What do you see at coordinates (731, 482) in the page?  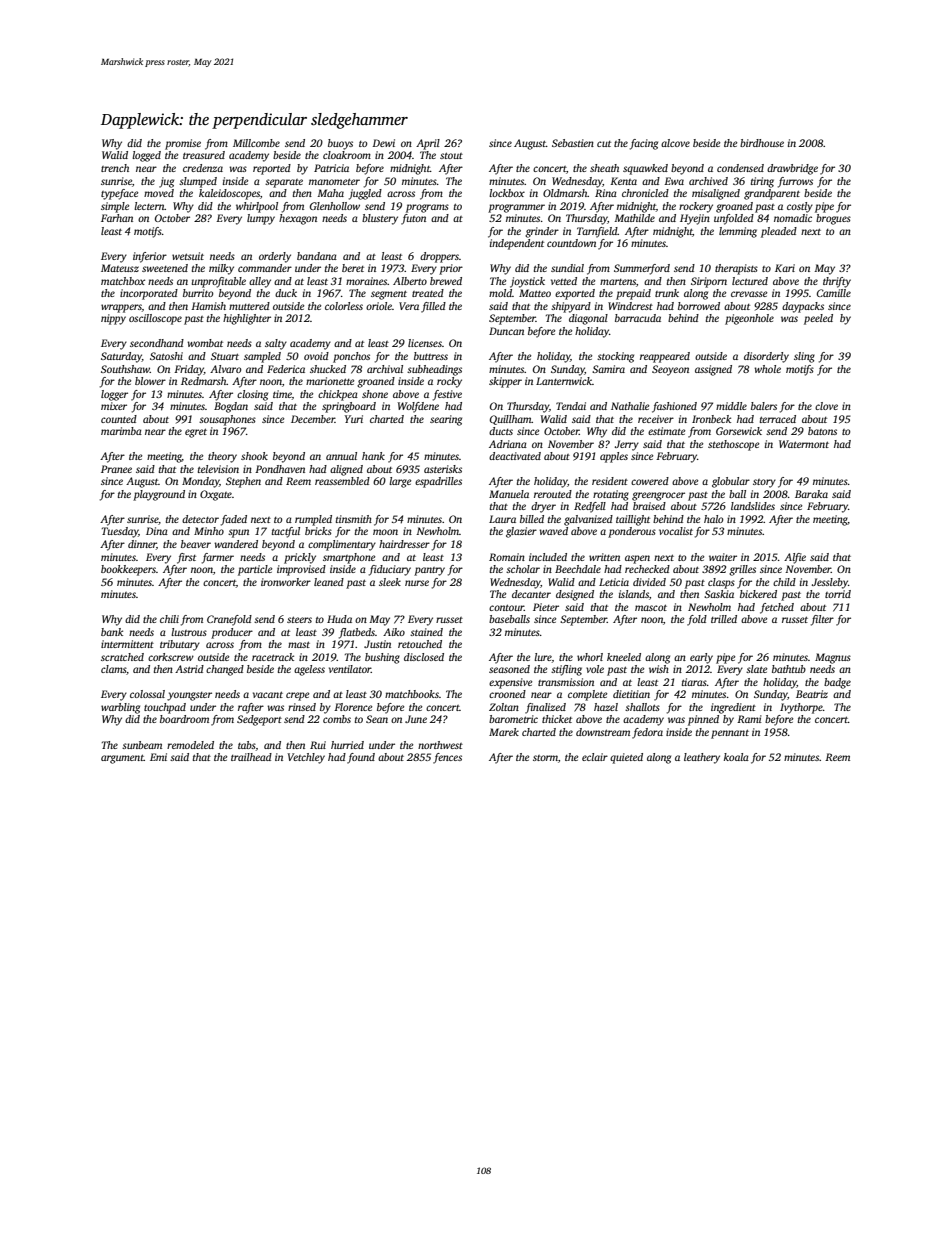 I see `globular` at bounding box center [731, 482].
